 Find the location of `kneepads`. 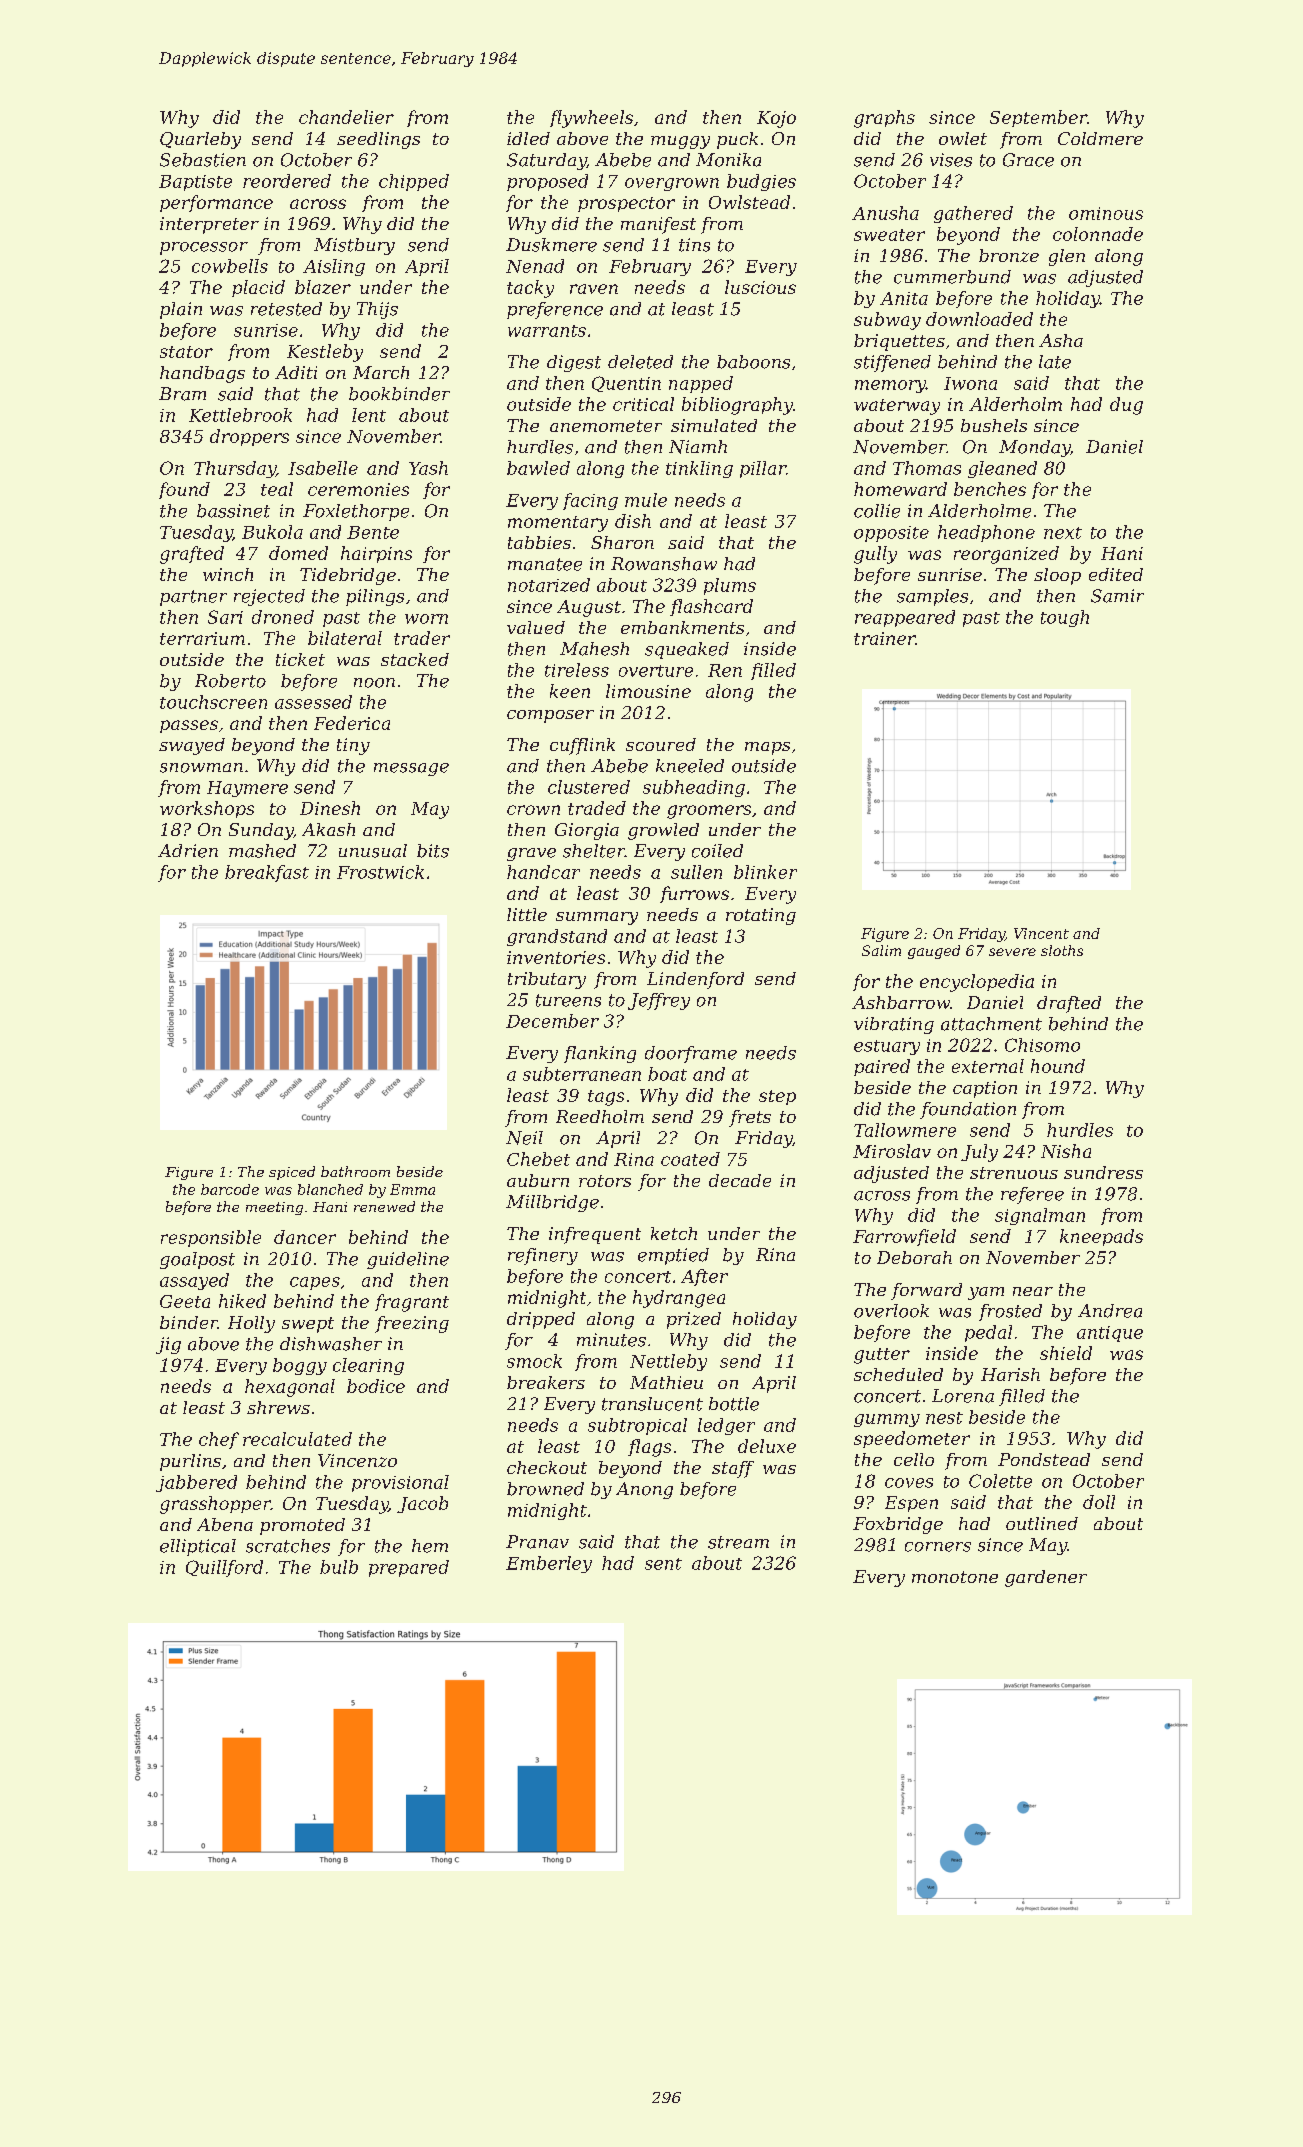

kneepads is located at coordinates (1101, 1237).
